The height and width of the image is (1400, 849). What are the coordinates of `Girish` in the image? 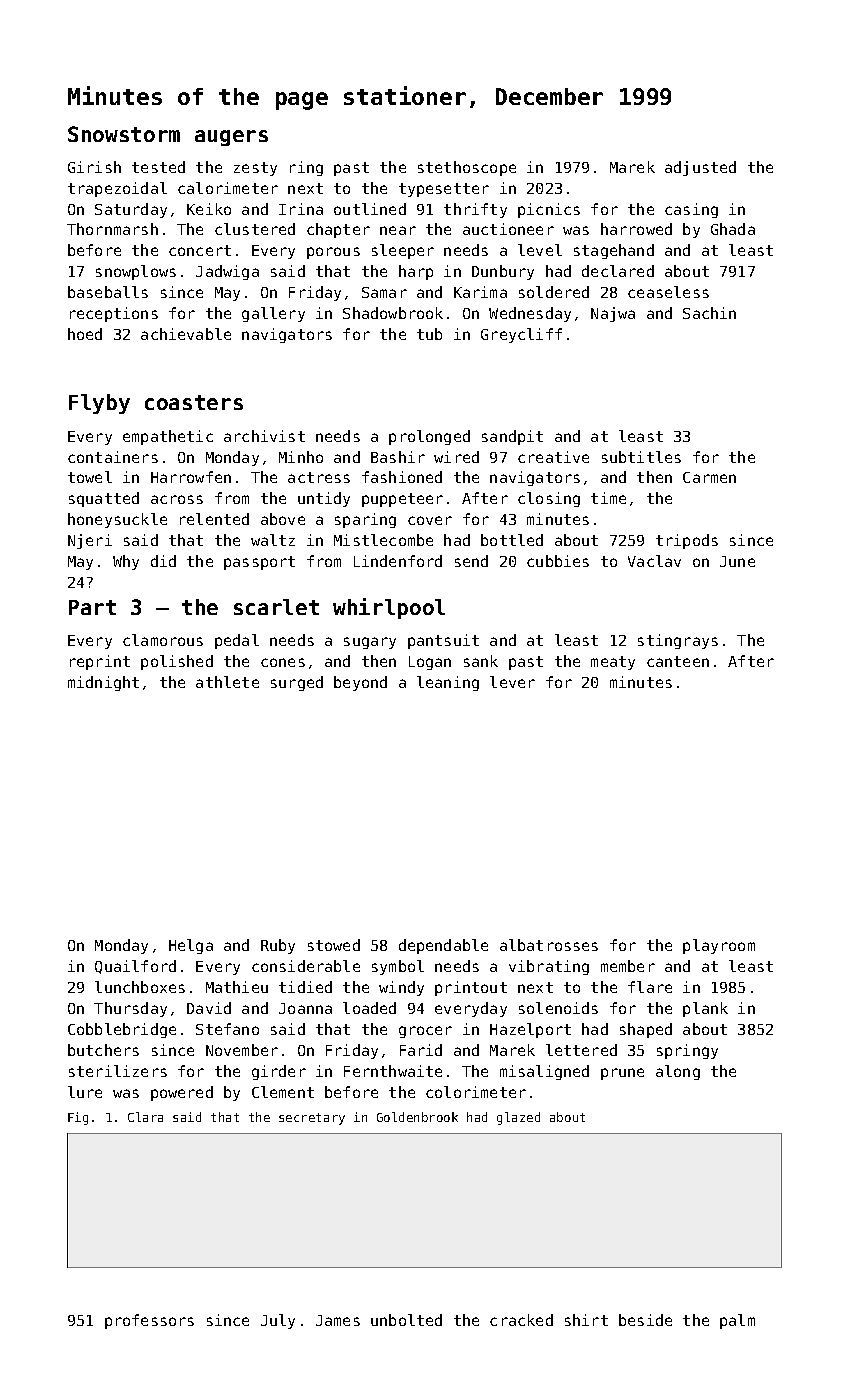 It's located at (94, 167).
